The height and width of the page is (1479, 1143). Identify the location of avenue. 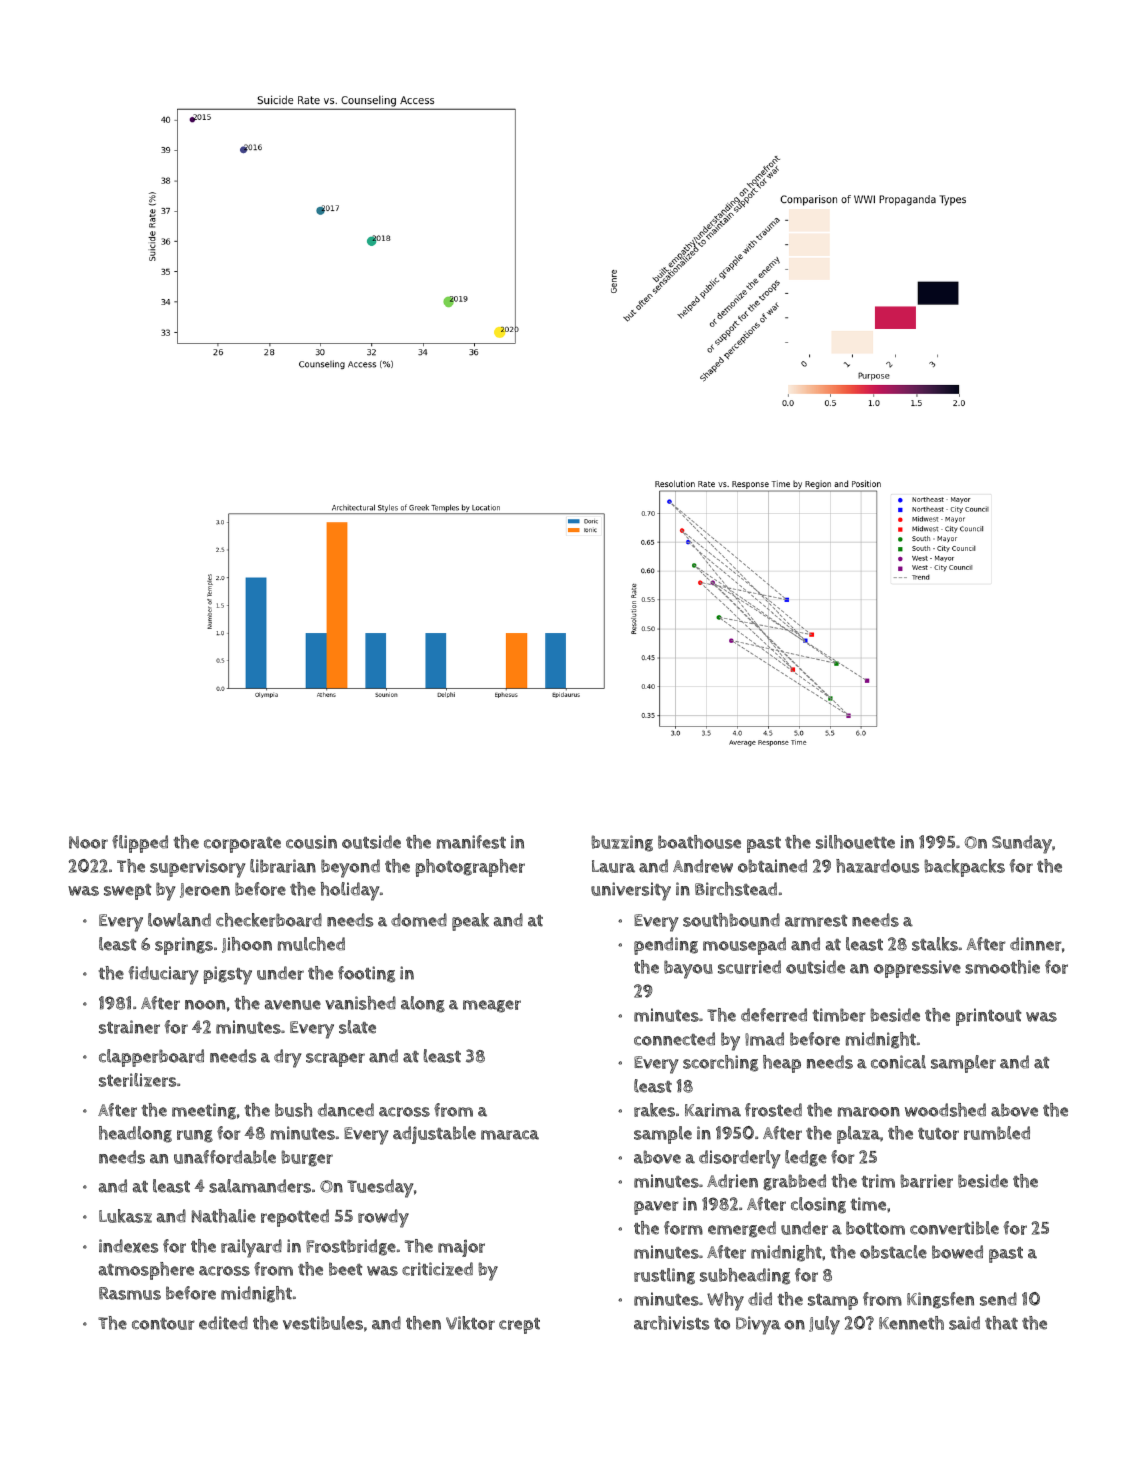
(293, 1005).
